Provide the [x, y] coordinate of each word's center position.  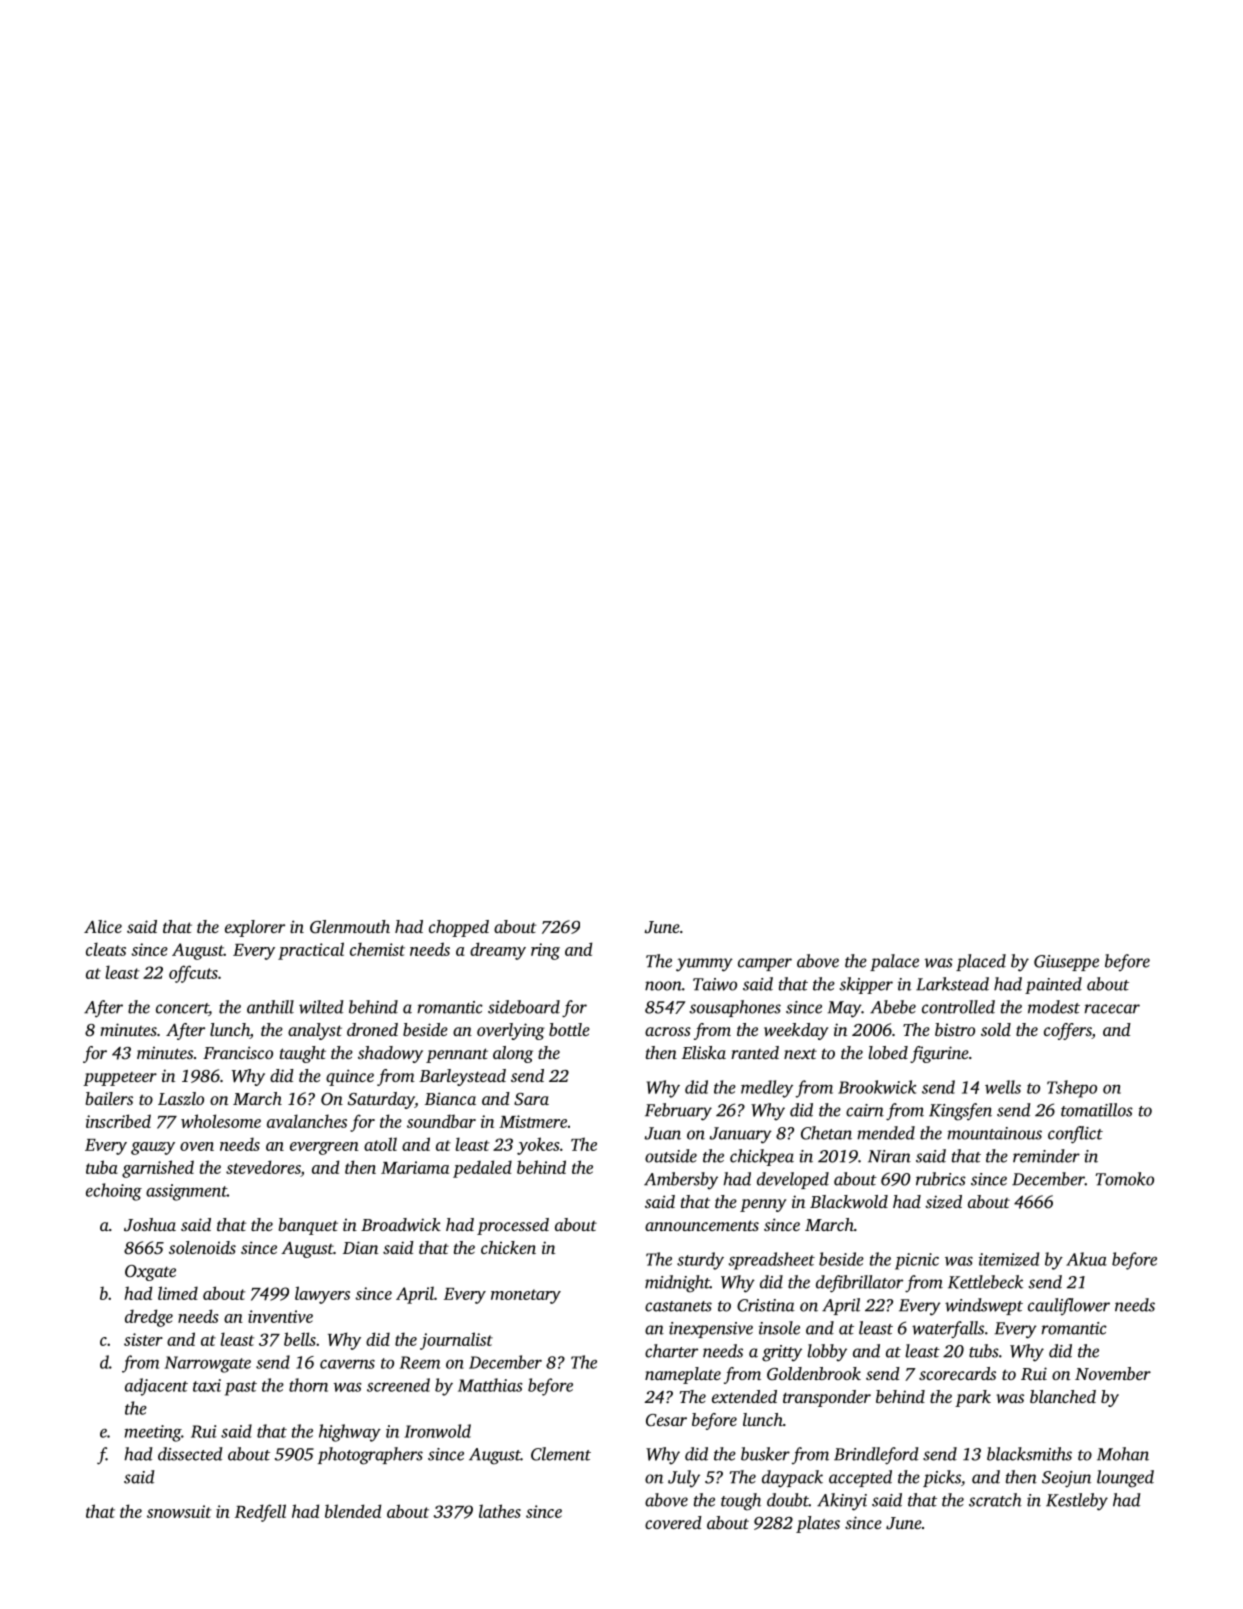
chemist [377, 949]
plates [818, 1524]
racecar [1112, 1009]
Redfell [260, 1513]
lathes [500, 1511]
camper [765, 964]
